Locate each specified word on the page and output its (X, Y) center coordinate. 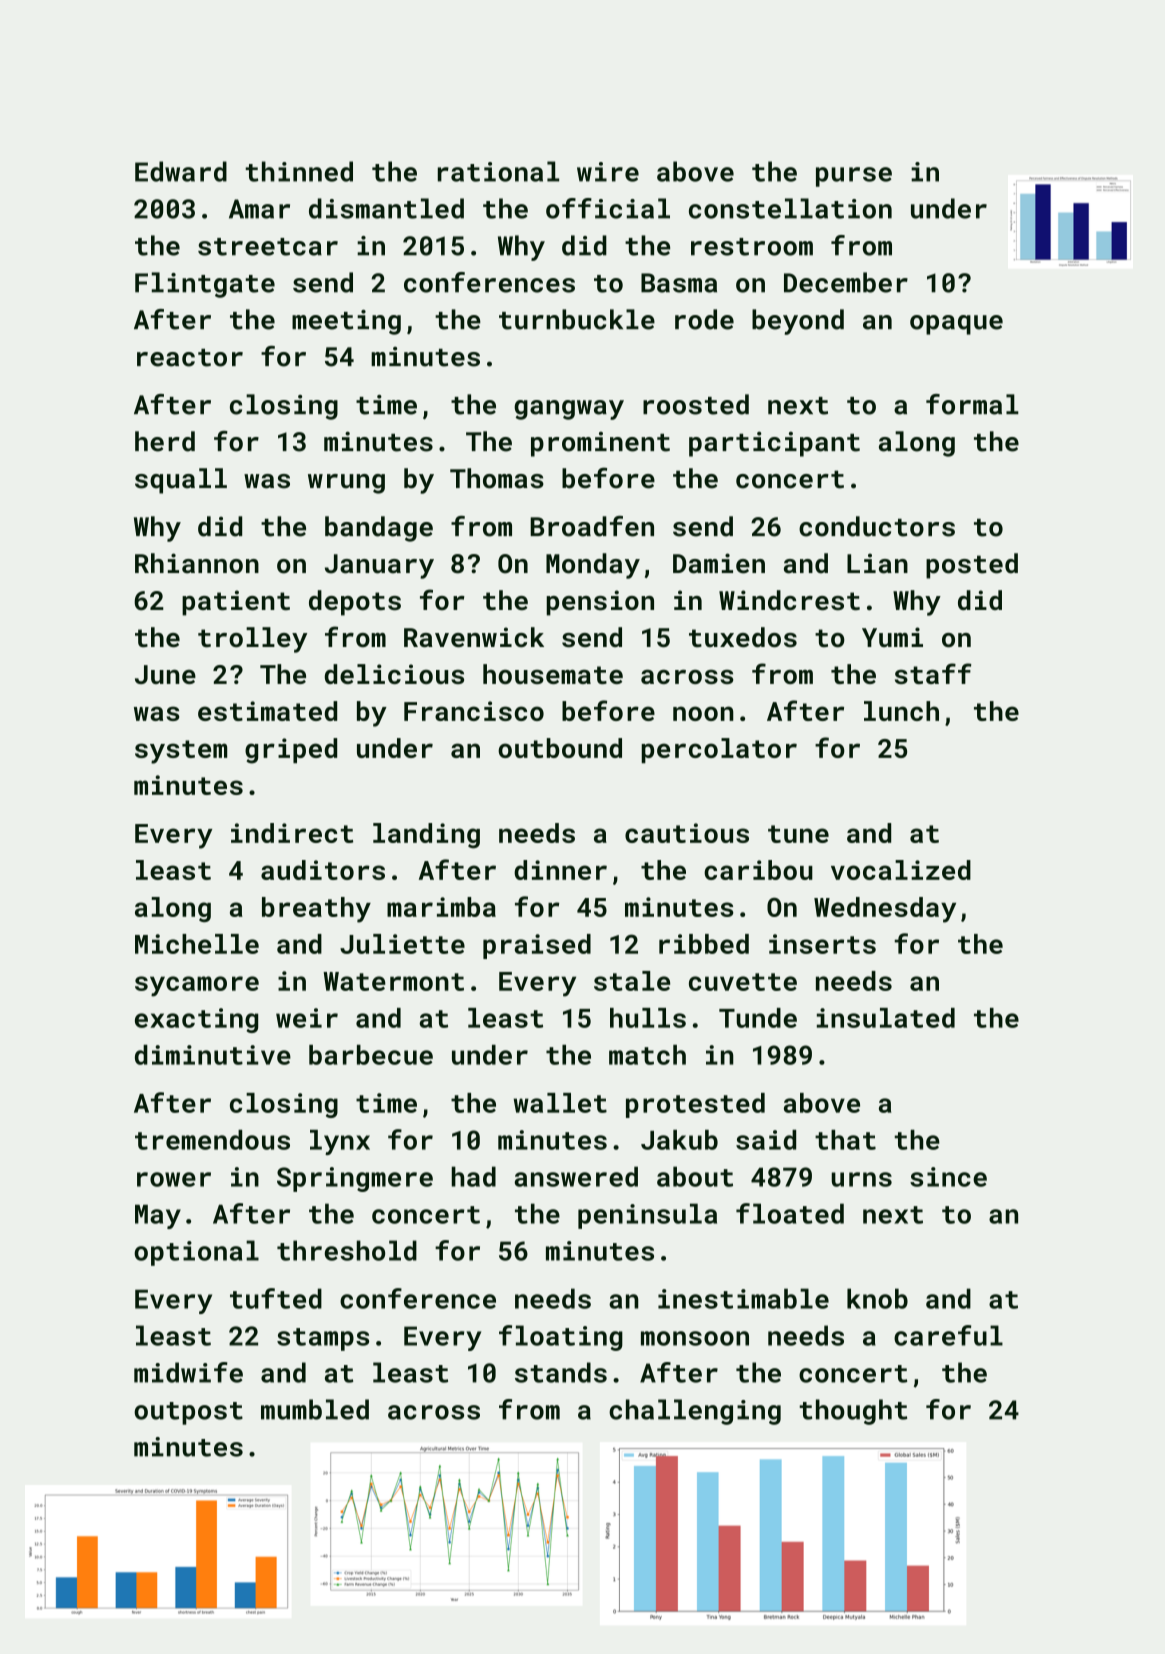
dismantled (386, 208)
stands (561, 1372)
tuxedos (743, 637)
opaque (956, 325)
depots (355, 603)
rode (704, 319)
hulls (648, 1018)
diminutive (213, 1055)
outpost (188, 1413)
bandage (379, 529)
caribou (758, 870)
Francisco (474, 711)
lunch (901, 711)
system (181, 752)
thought (853, 1412)
